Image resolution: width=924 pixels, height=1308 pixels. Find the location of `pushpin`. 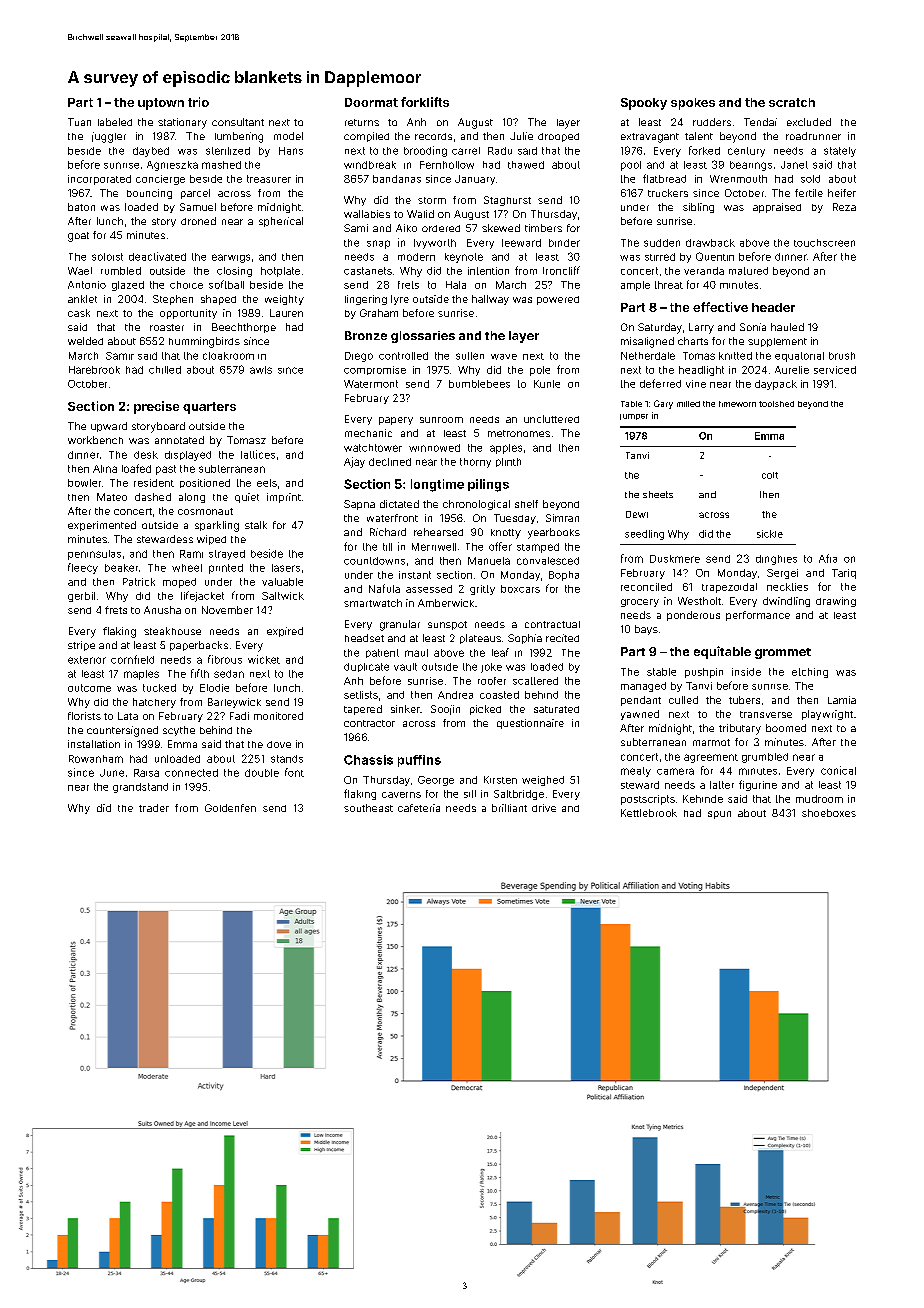

pushpin is located at coordinates (704, 673).
